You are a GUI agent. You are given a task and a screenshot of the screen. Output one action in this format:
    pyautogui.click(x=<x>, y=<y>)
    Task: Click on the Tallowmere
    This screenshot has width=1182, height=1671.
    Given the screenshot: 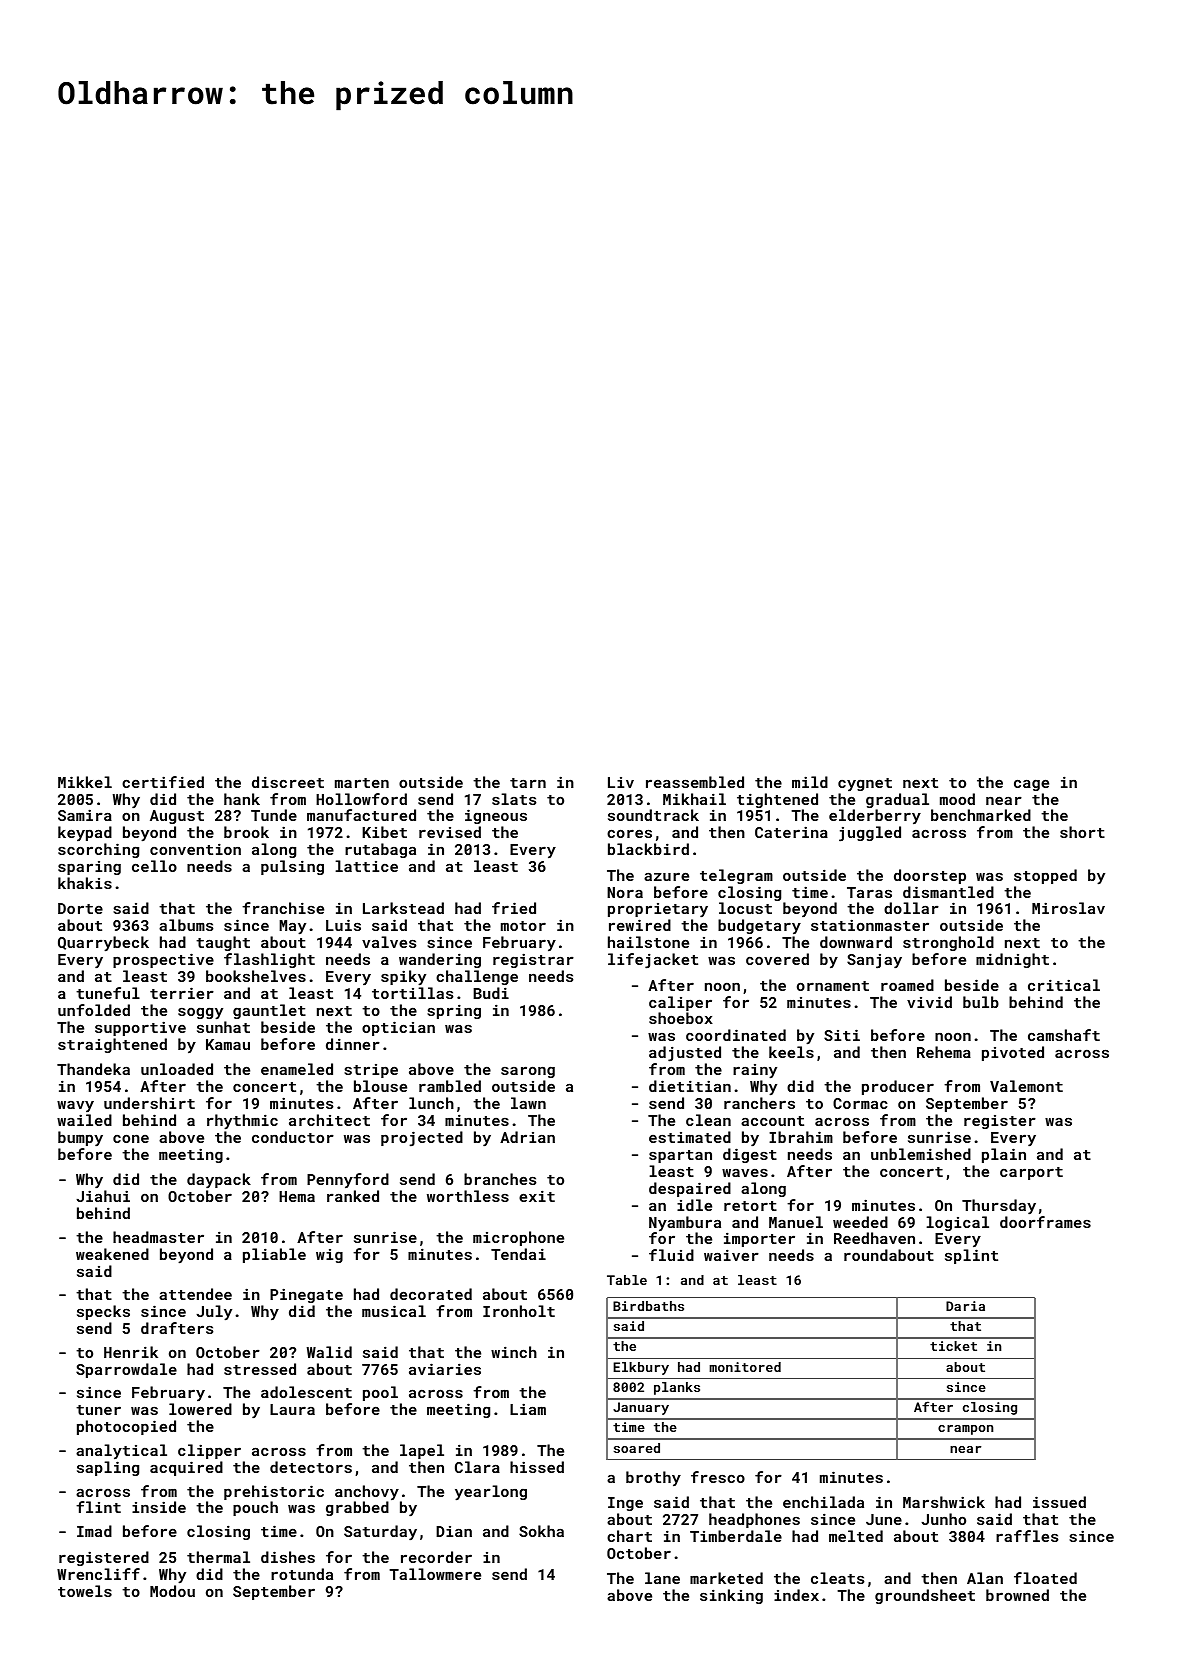 What is the action you would take?
    pyautogui.click(x=435, y=1574)
